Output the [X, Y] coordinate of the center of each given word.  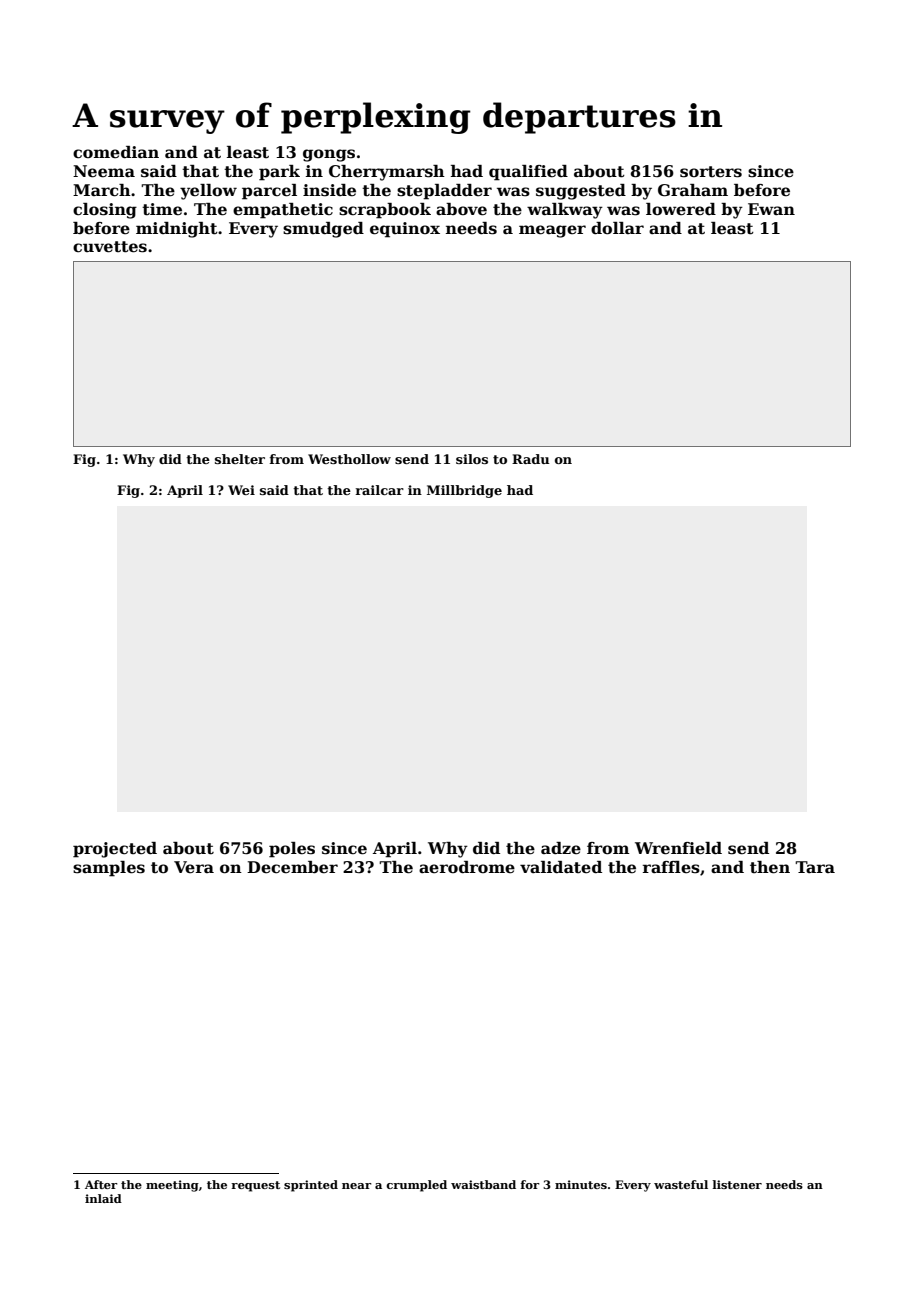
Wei [241, 490]
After [101, 1184]
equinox [405, 230]
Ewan [771, 209]
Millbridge [464, 491]
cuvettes [110, 247]
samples [109, 869]
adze [561, 848]
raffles [671, 867]
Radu [531, 459]
